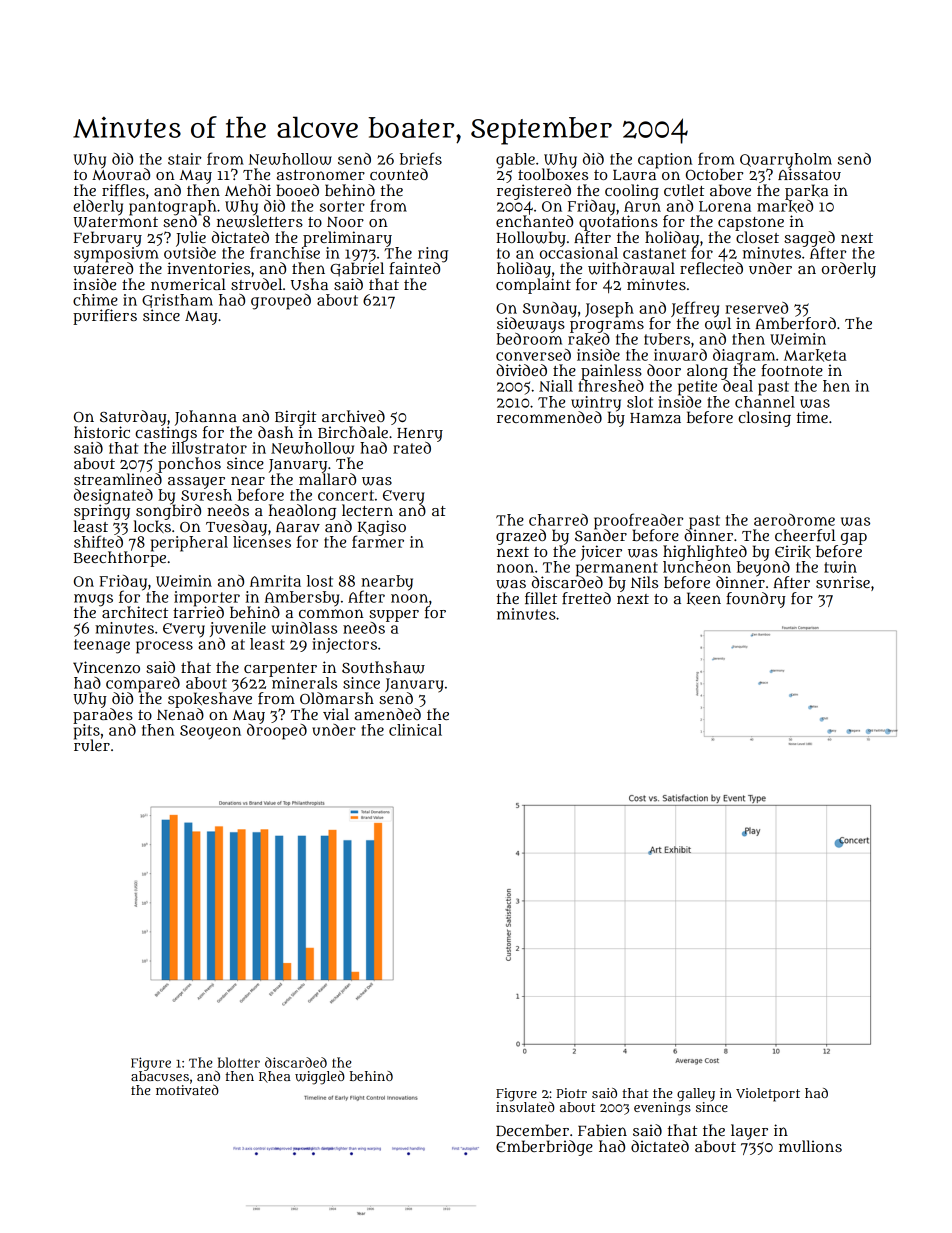  What do you see at coordinates (187, 1090) in the screenshot?
I see `motivated` at bounding box center [187, 1090].
